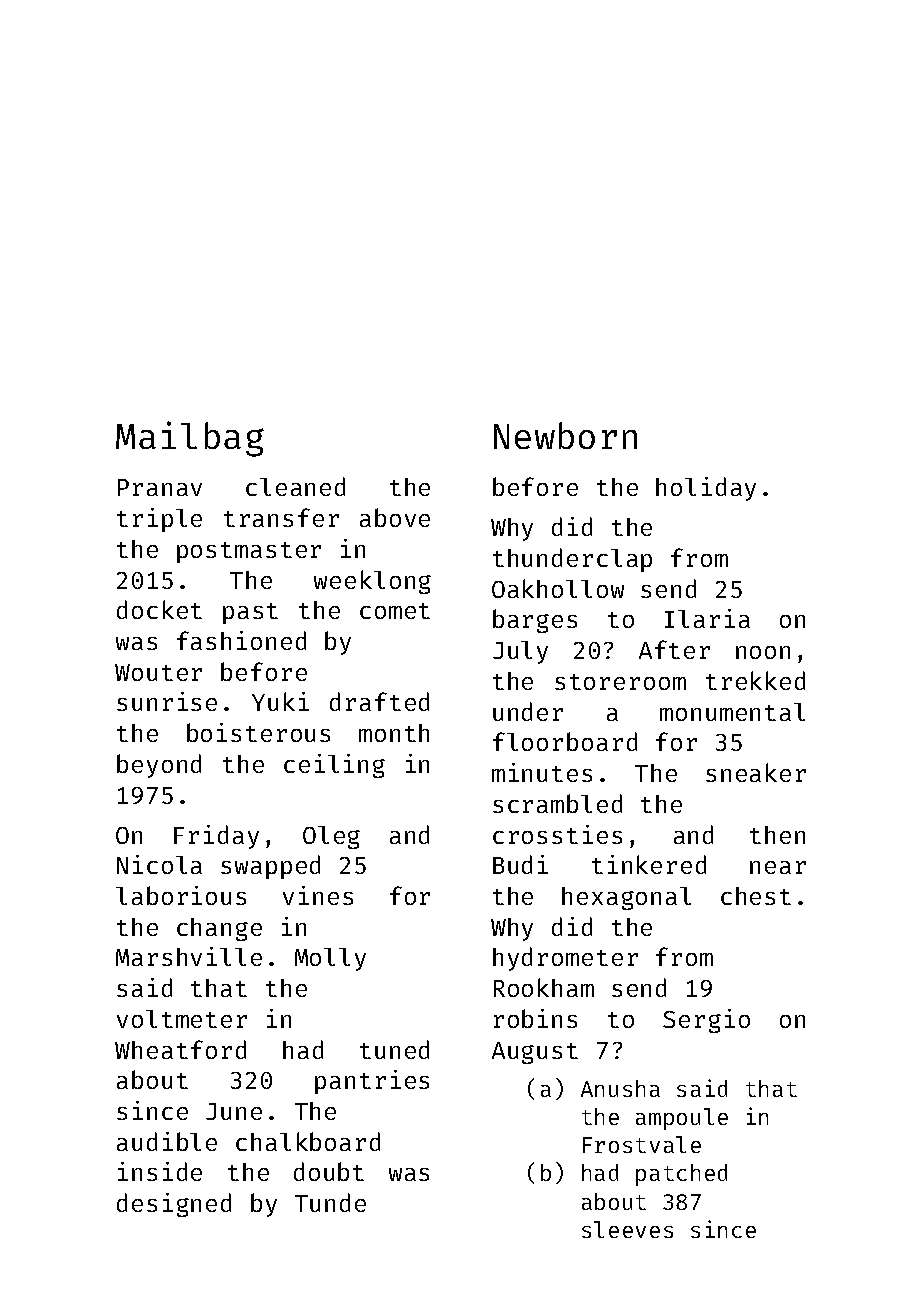  I want to click on Newborn, so click(565, 435).
